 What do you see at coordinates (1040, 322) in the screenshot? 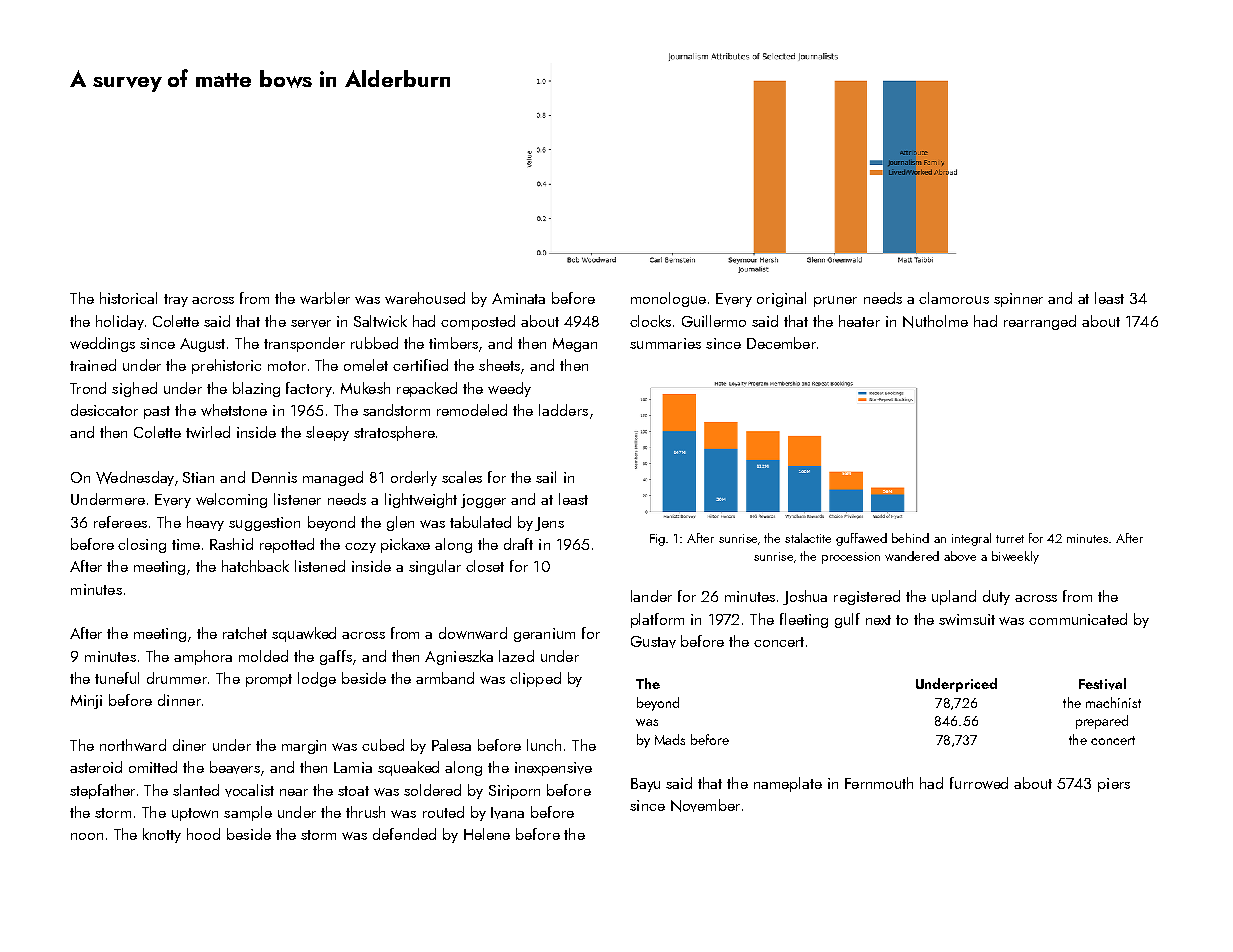
I see `rearranged` at bounding box center [1040, 322].
